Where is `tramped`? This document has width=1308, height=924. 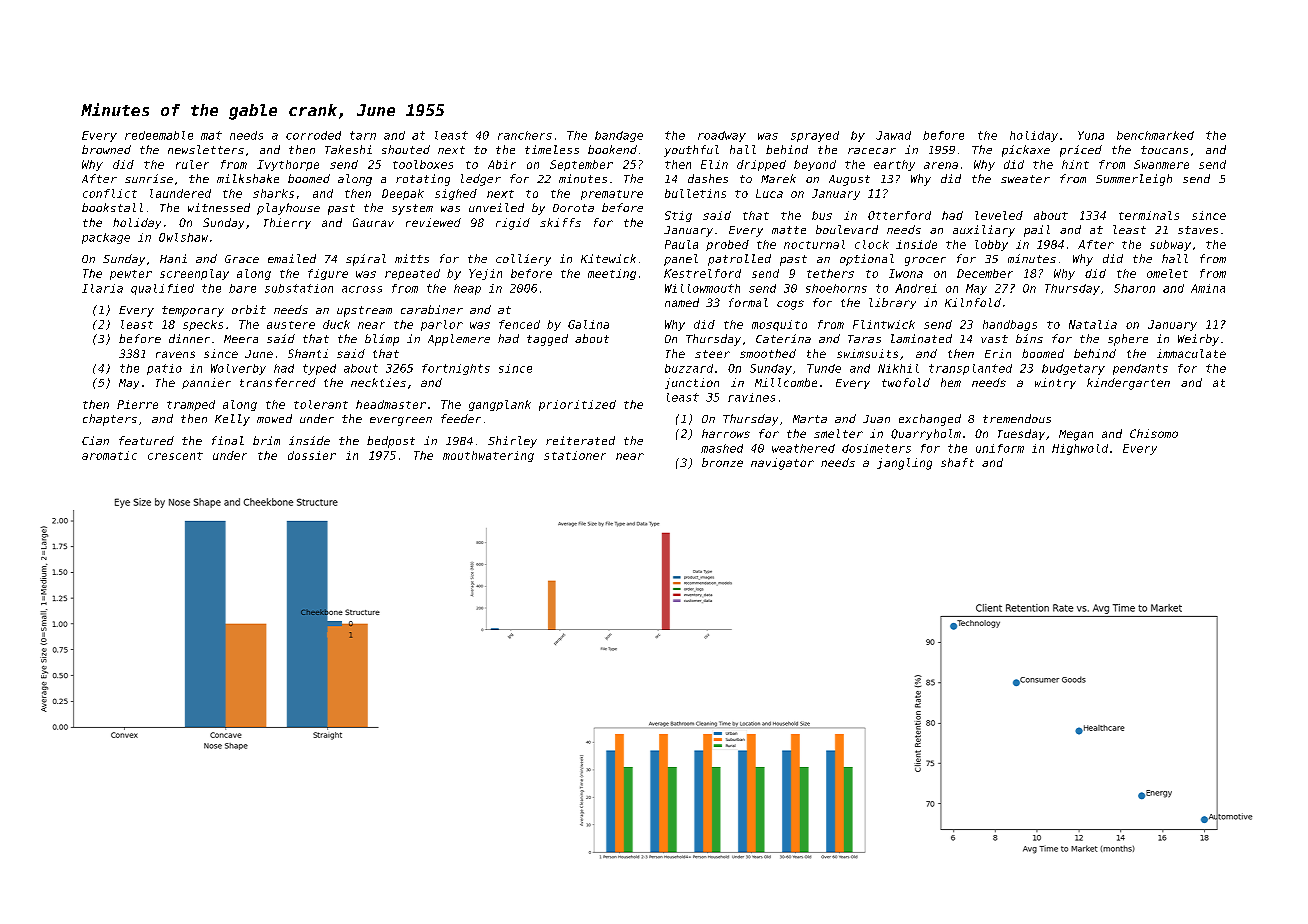 tramped is located at coordinates (191, 405).
